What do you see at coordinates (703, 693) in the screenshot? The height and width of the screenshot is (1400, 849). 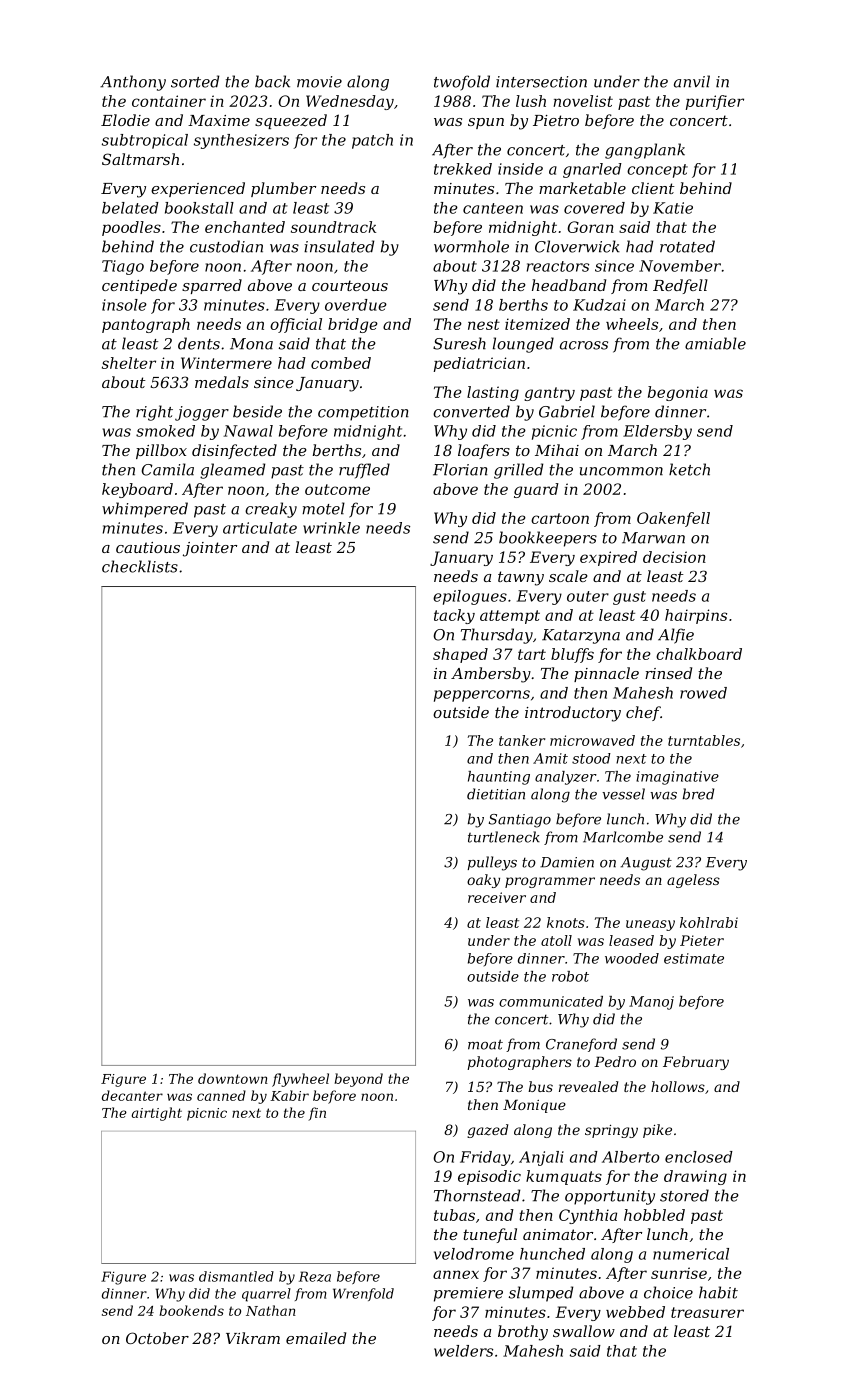 I see `rowed` at bounding box center [703, 693].
